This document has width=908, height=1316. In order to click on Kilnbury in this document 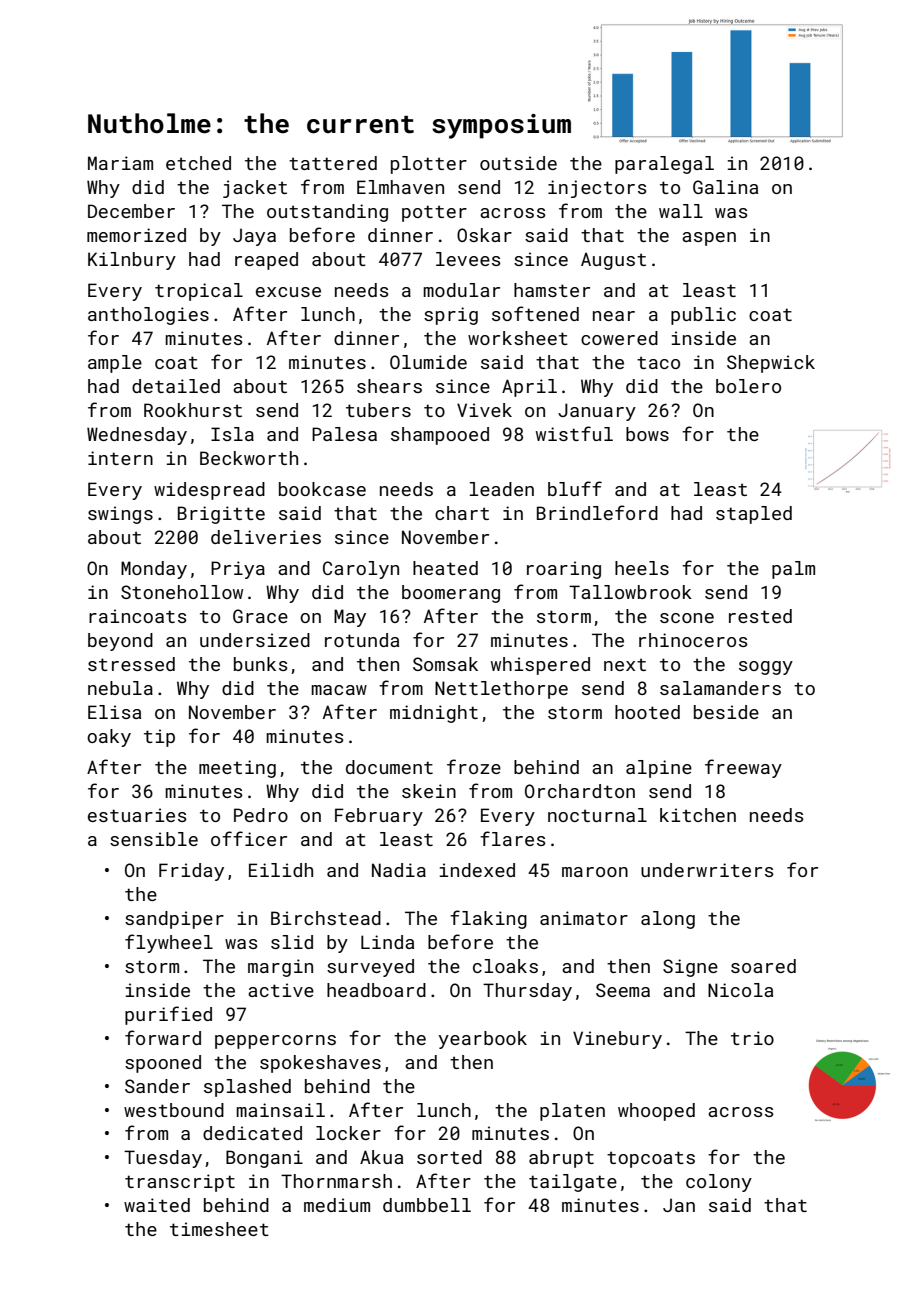, I will do `click(132, 261)`.
